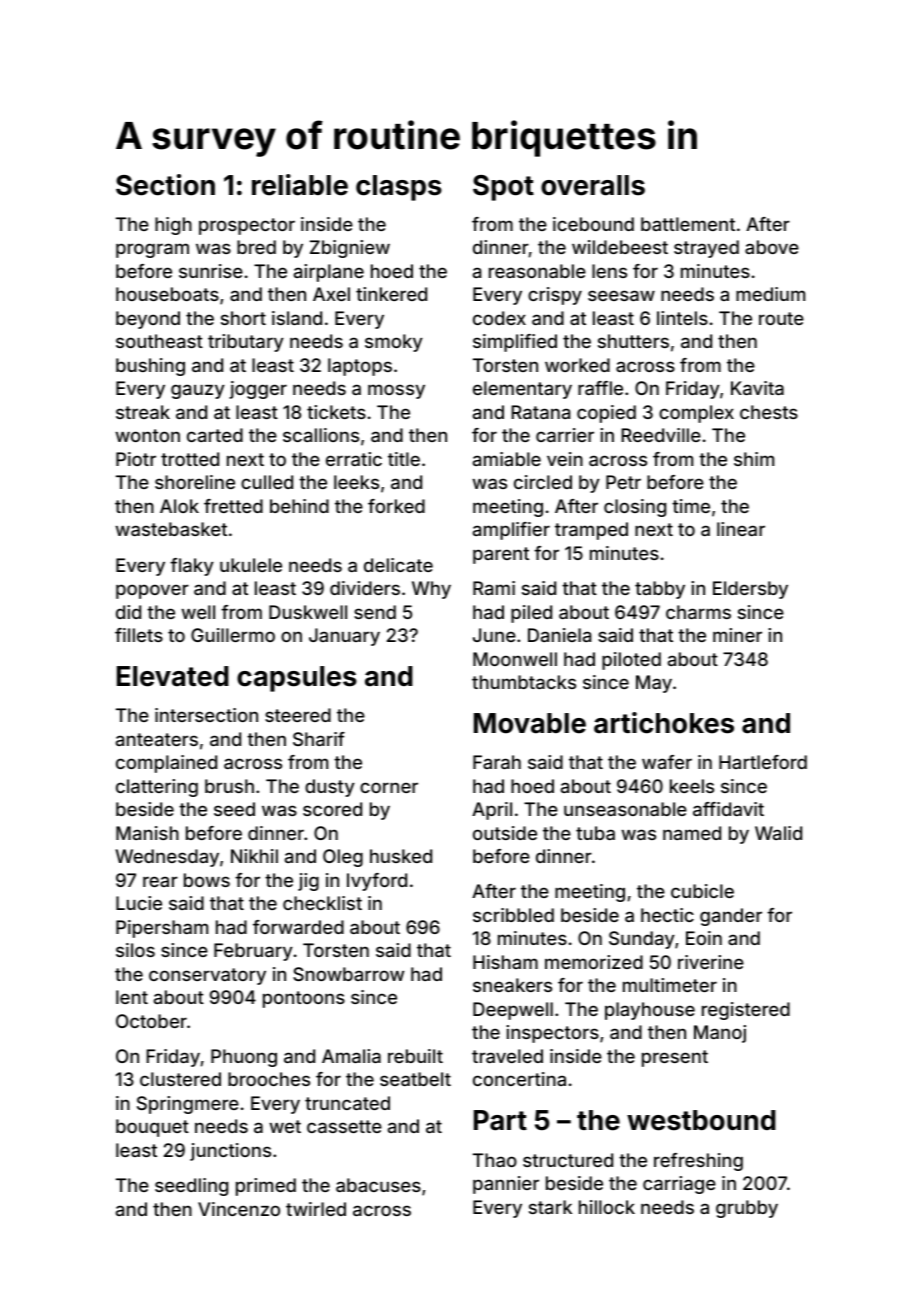 The height and width of the screenshot is (1308, 924). Describe the element at coordinates (757, 388) in the screenshot. I see `Kavita` at that location.
